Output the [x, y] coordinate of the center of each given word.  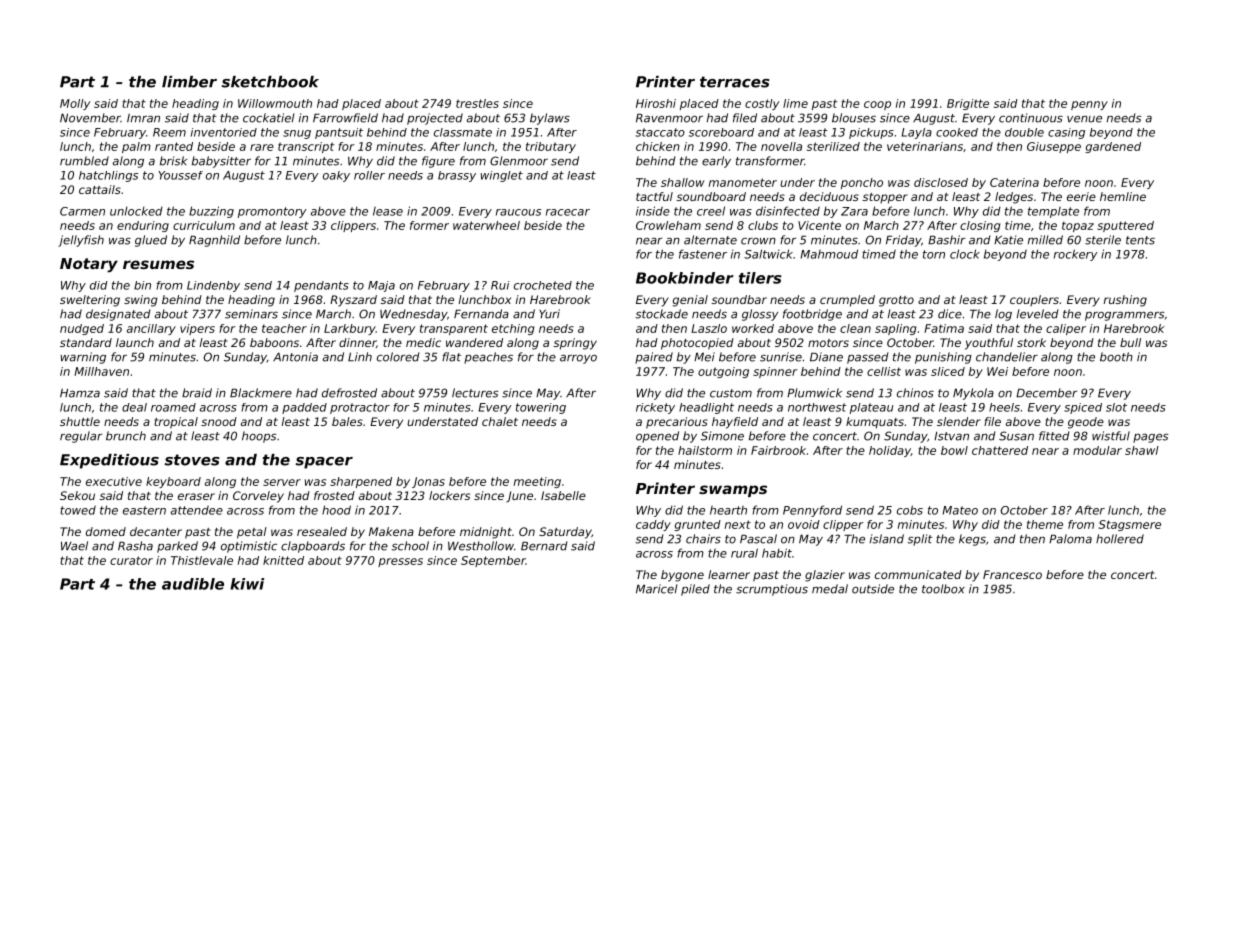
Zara [854, 211]
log [1003, 315]
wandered [474, 342]
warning [83, 358]
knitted [283, 560]
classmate [463, 132]
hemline [1123, 196]
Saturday [565, 533]
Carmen [82, 211]
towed [78, 510]
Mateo [960, 510]
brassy [457, 176]
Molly [75, 104]
